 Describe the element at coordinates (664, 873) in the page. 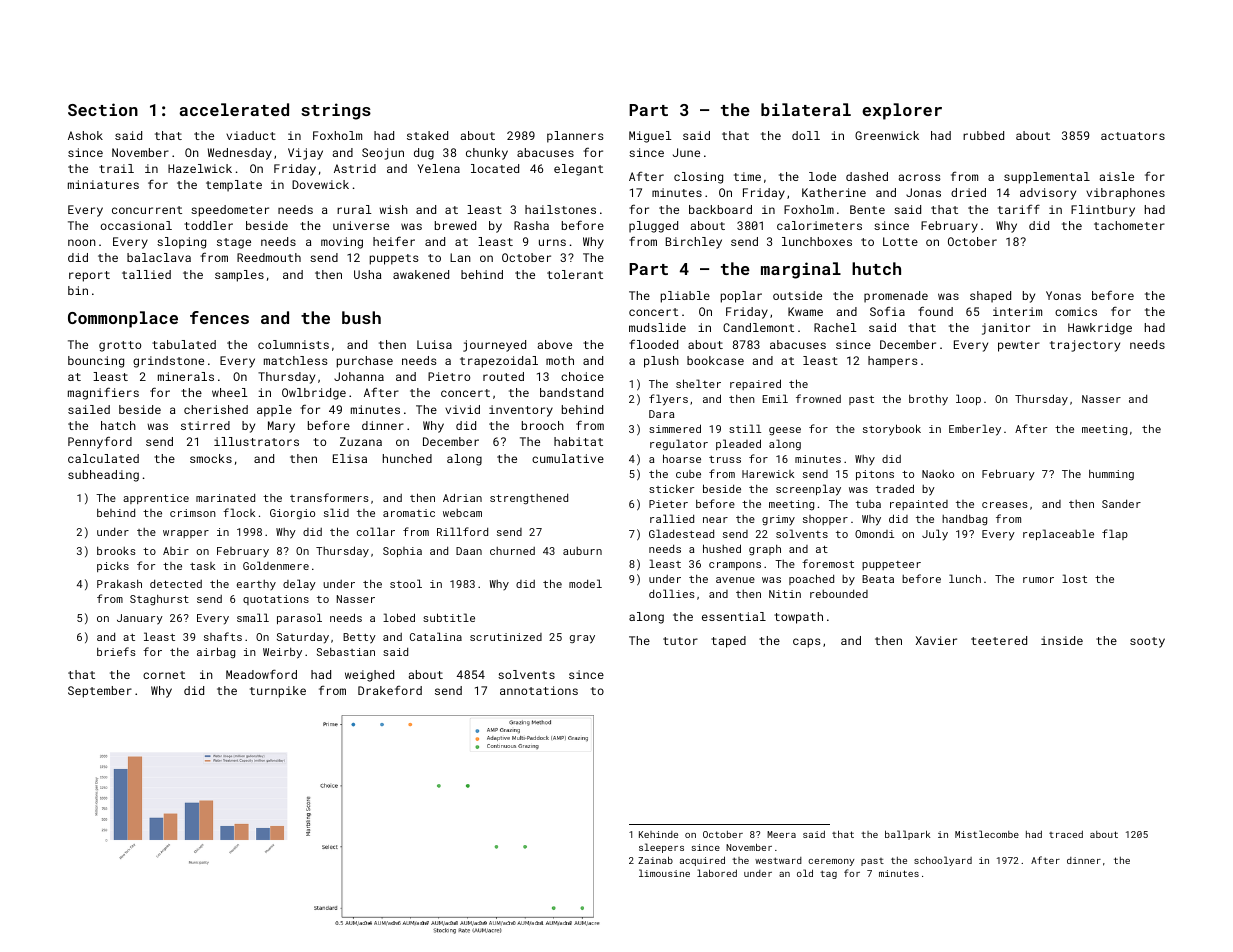

I see `limousine` at that location.
